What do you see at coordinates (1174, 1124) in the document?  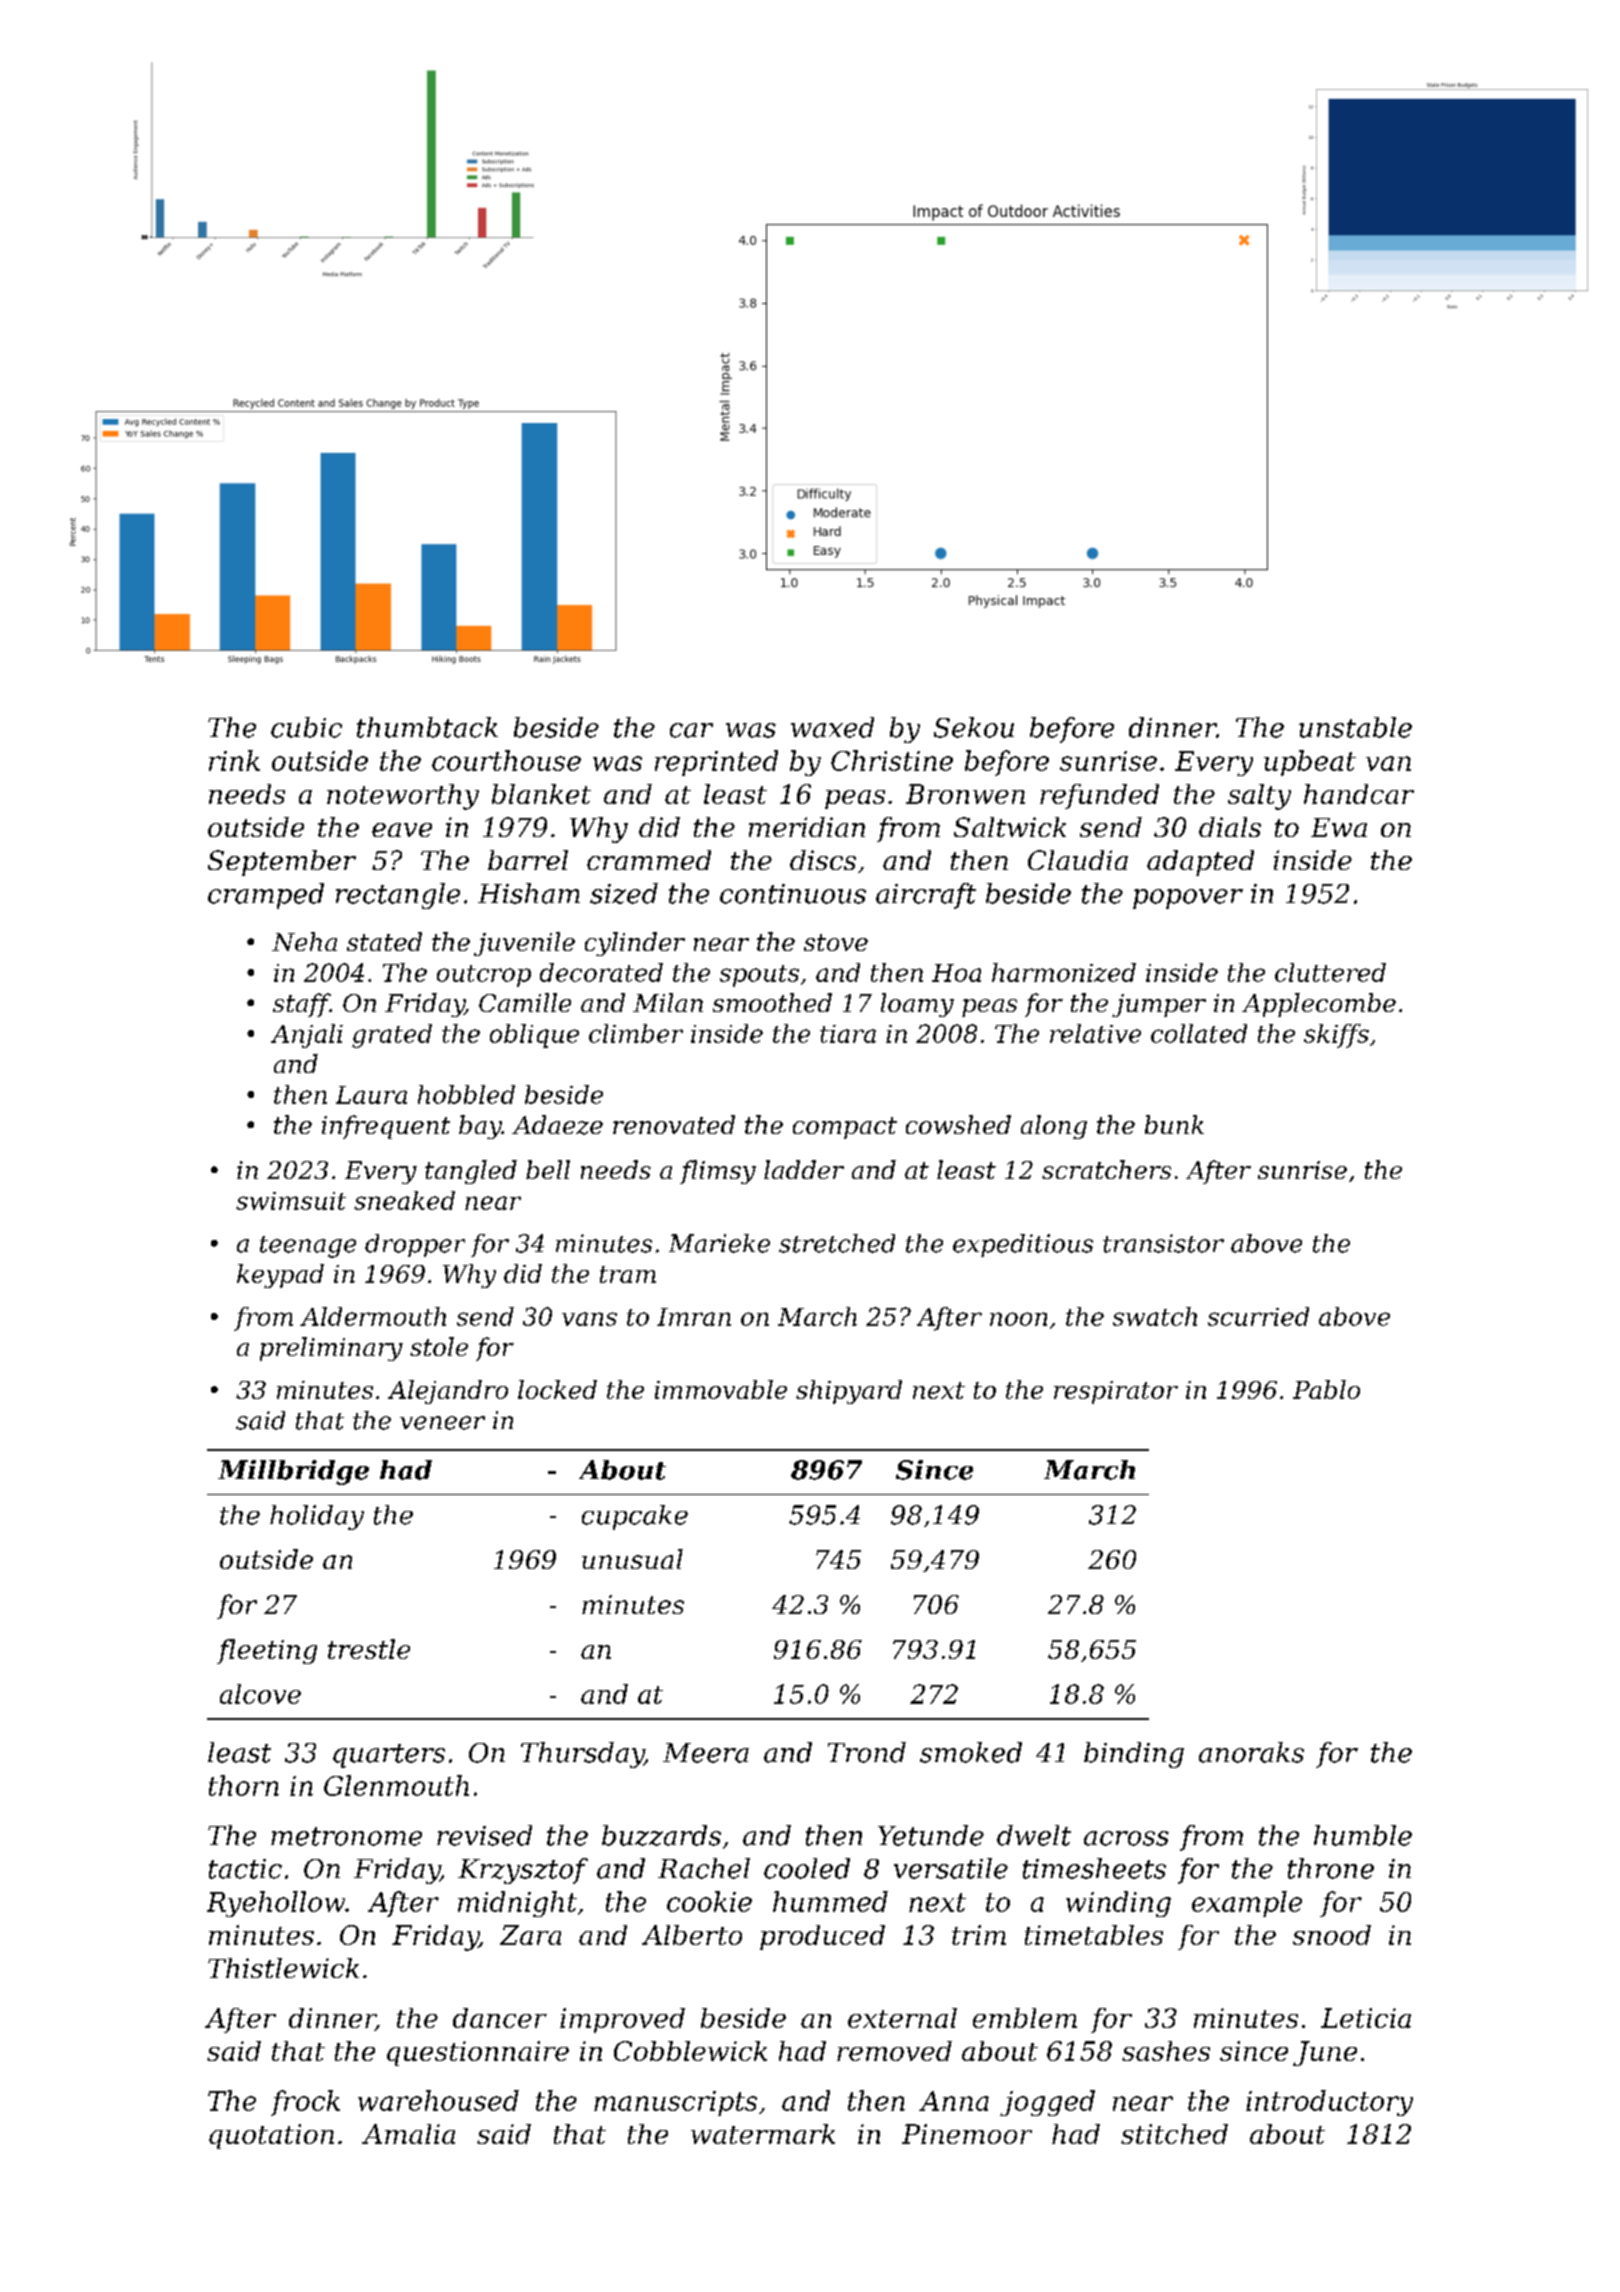 I see `bunk` at bounding box center [1174, 1124].
